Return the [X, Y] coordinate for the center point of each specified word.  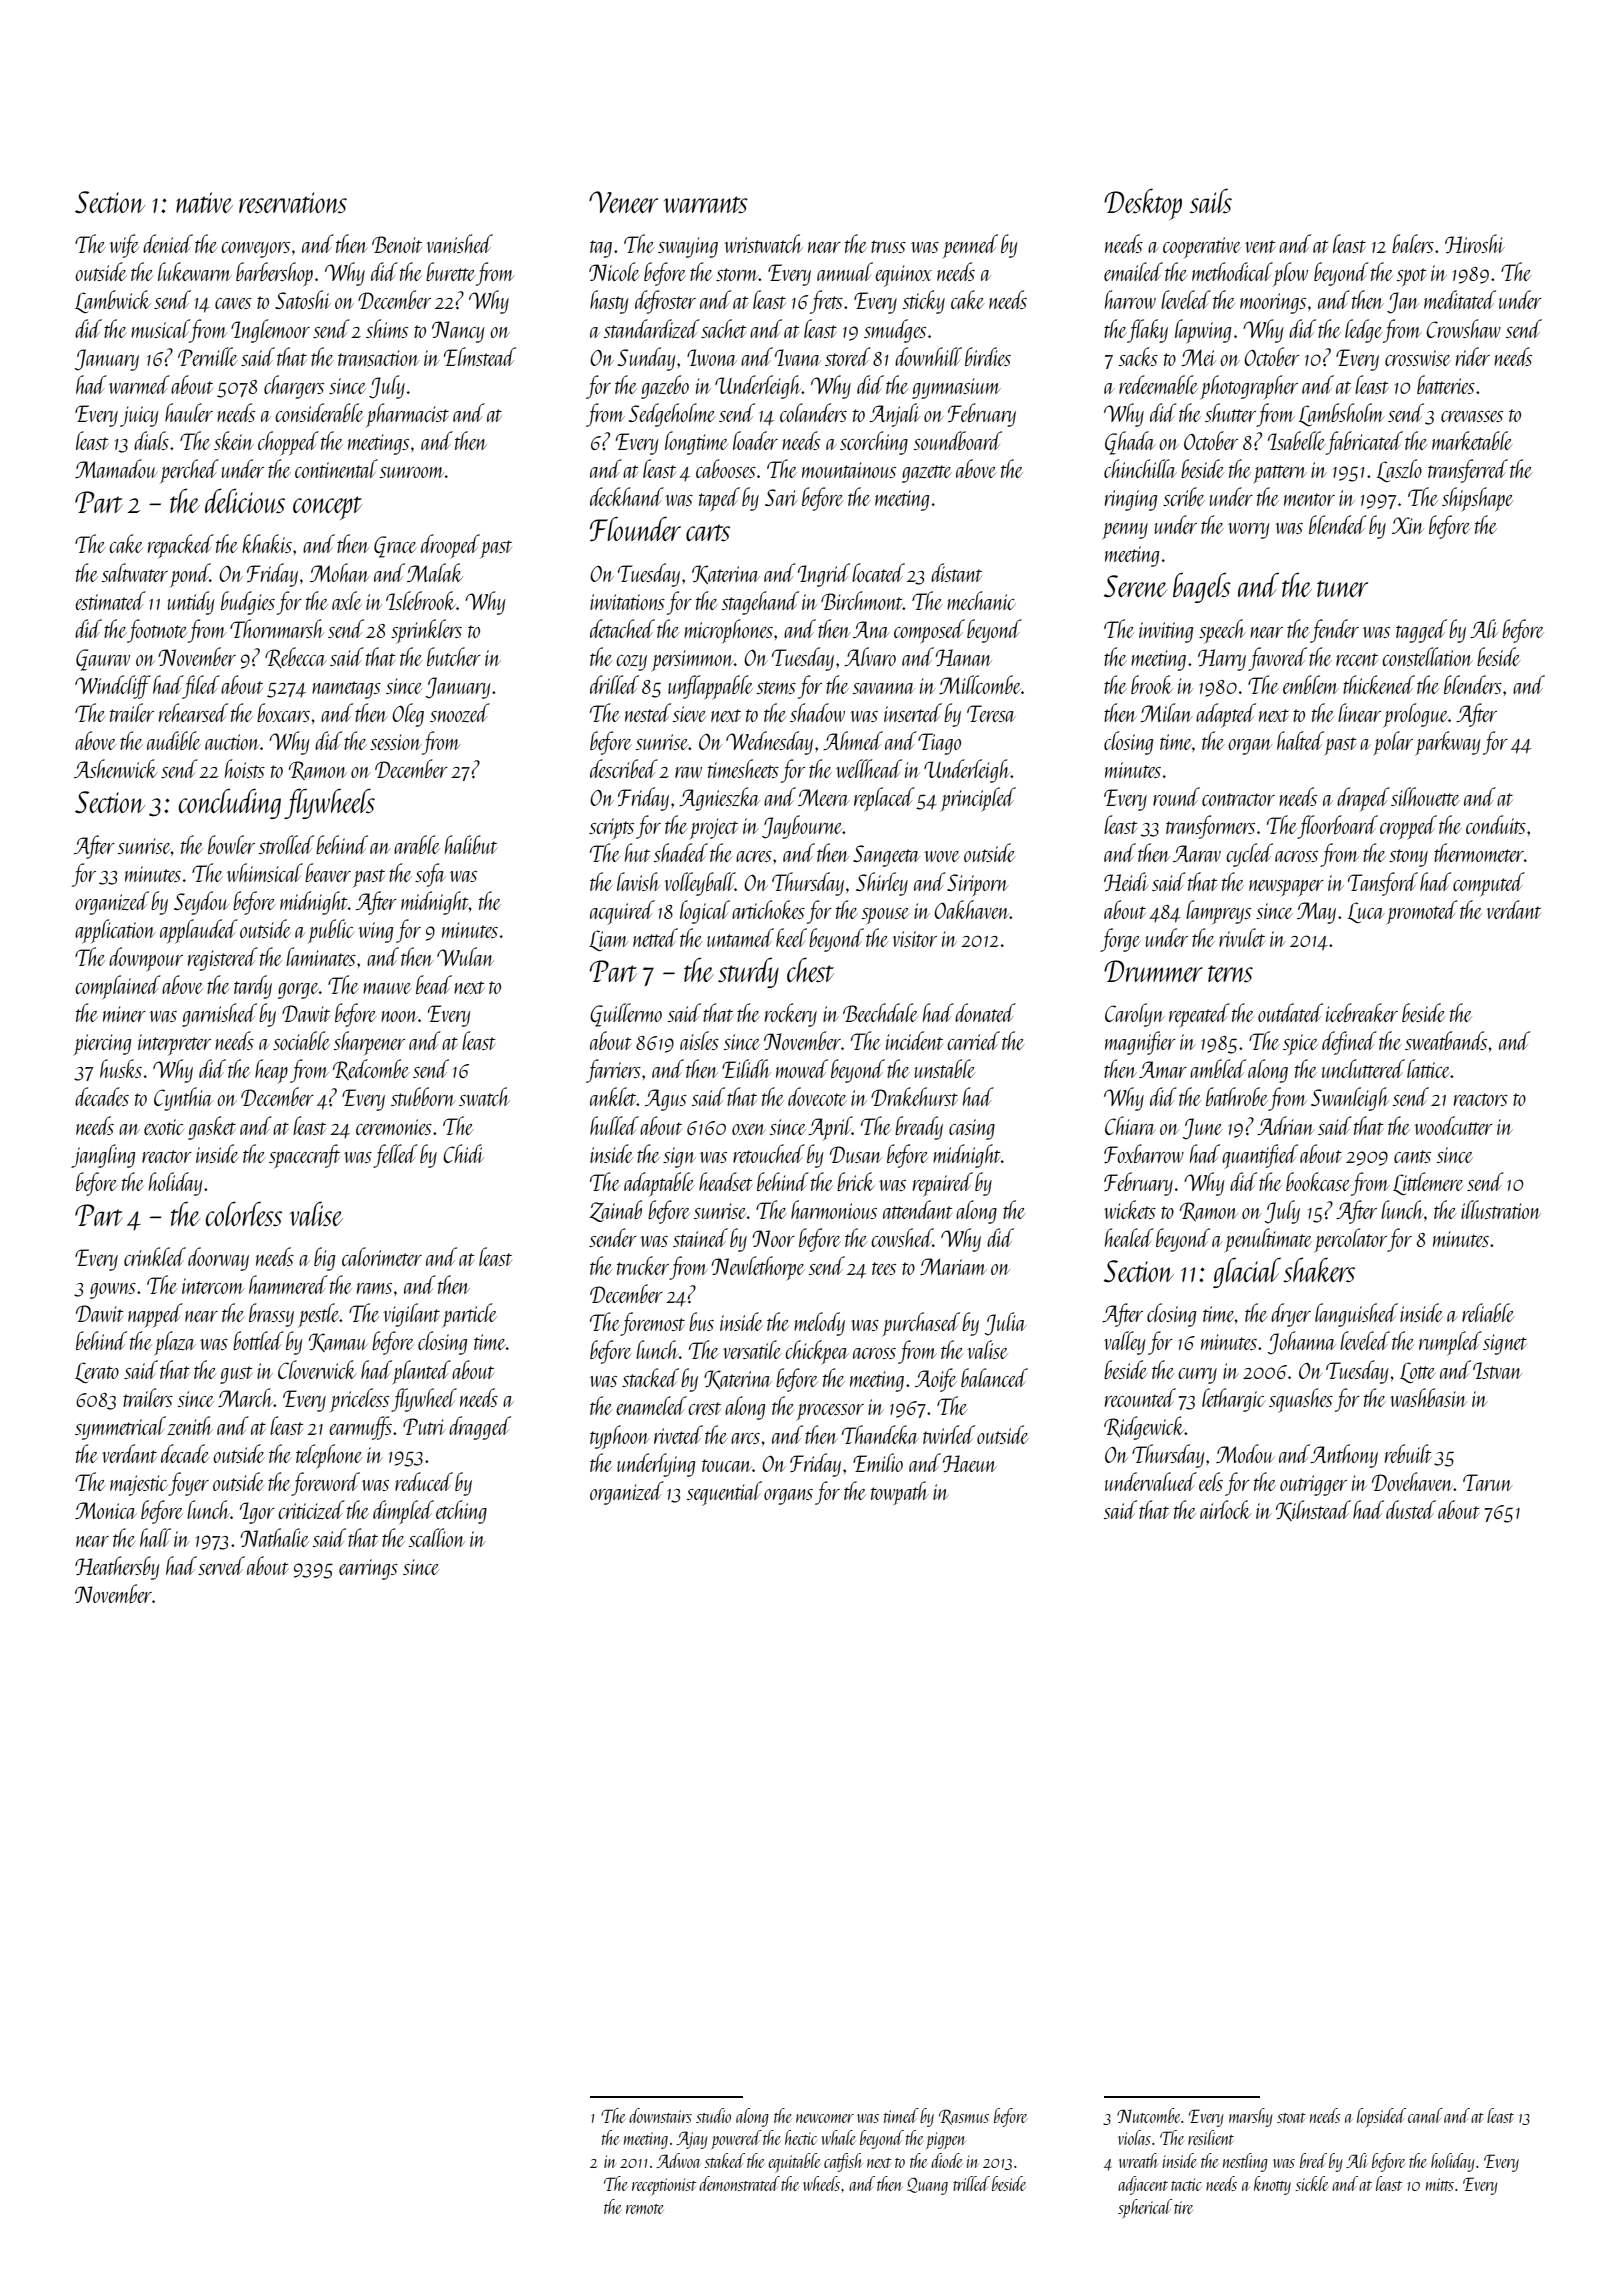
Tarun [1488, 1482]
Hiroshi [1475, 243]
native [204, 202]
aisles [699, 1040]
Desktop [1143, 204]
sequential [724, 1493]
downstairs [660, 2115]
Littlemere [1428, 1183]
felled [395, 1156]
